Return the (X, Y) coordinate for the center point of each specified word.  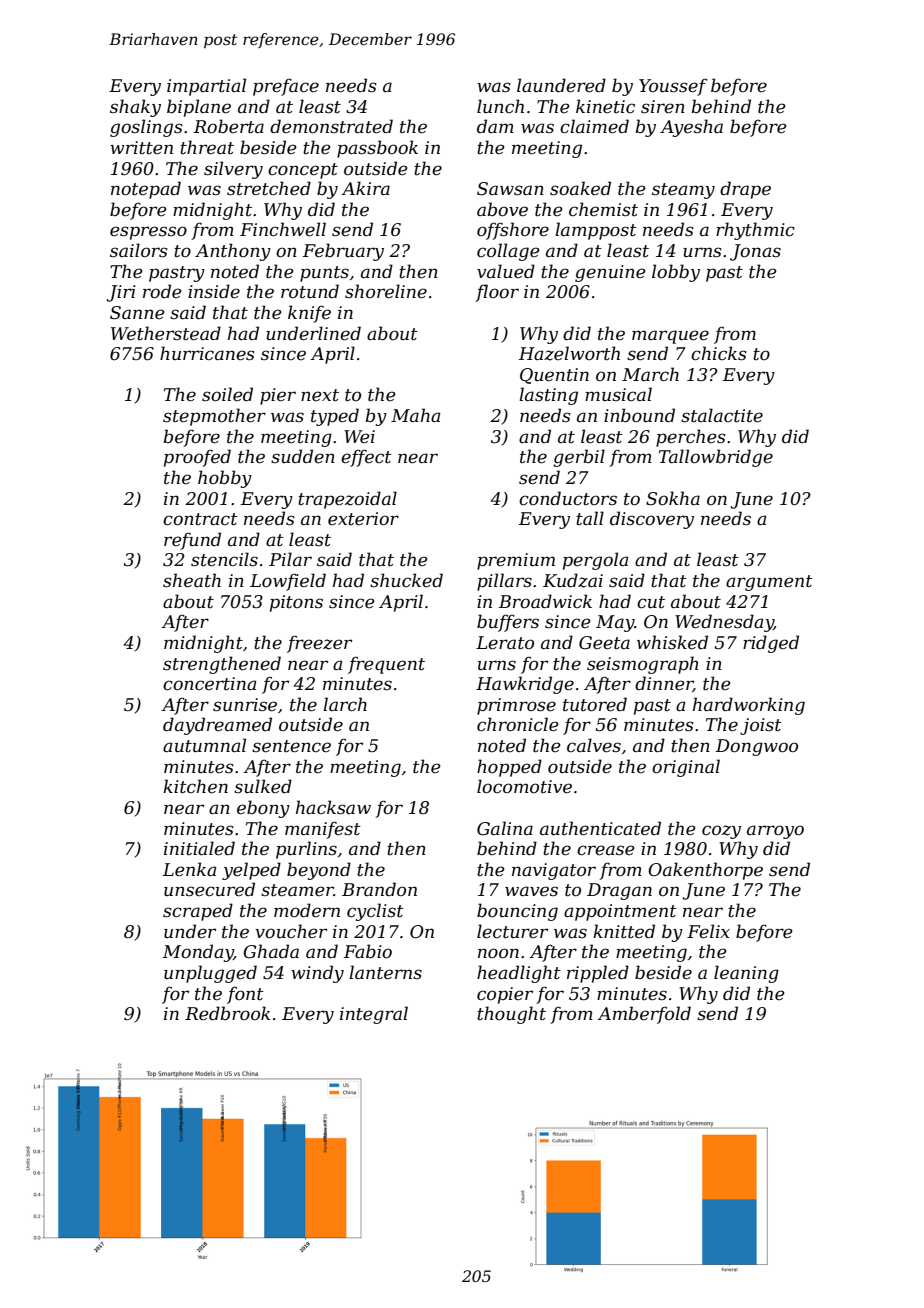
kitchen (195, 786)
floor (497, 293)
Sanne (137, 313)
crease (606, 850)
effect (366, 458)
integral (374, 1015)
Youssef (673, 87)
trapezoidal (347, 500)
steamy (683, 191)
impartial (206, 87)
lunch (500, 106)
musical (618, 394)
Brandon (379, 889)
